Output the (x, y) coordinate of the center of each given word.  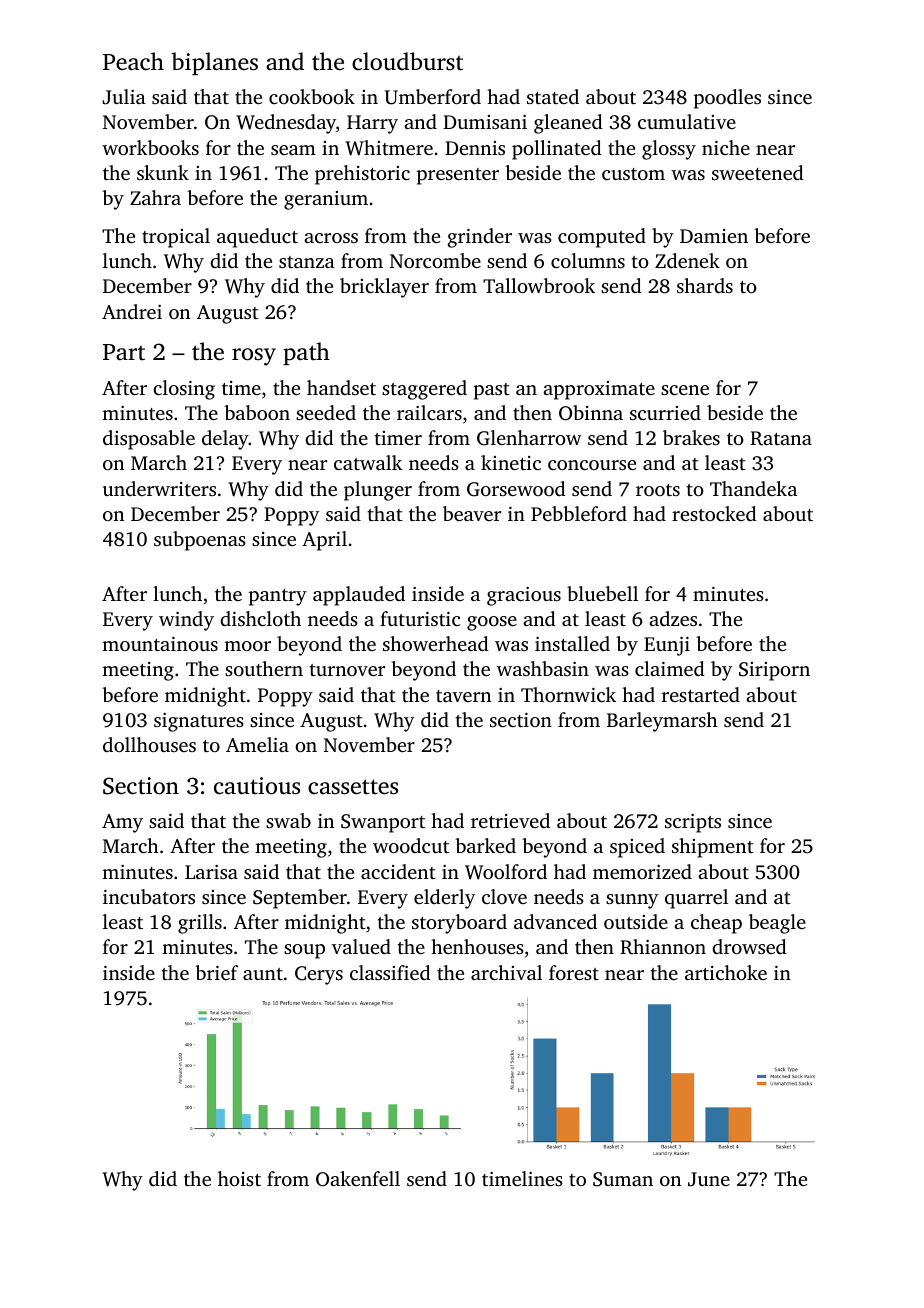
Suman (623, 1179)
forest (574, 972)
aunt (263, 974)
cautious (257, 786)
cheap (716, 924)
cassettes (353, 787)
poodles (727, 99)
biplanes (214, 63)
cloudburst (407, 61)
